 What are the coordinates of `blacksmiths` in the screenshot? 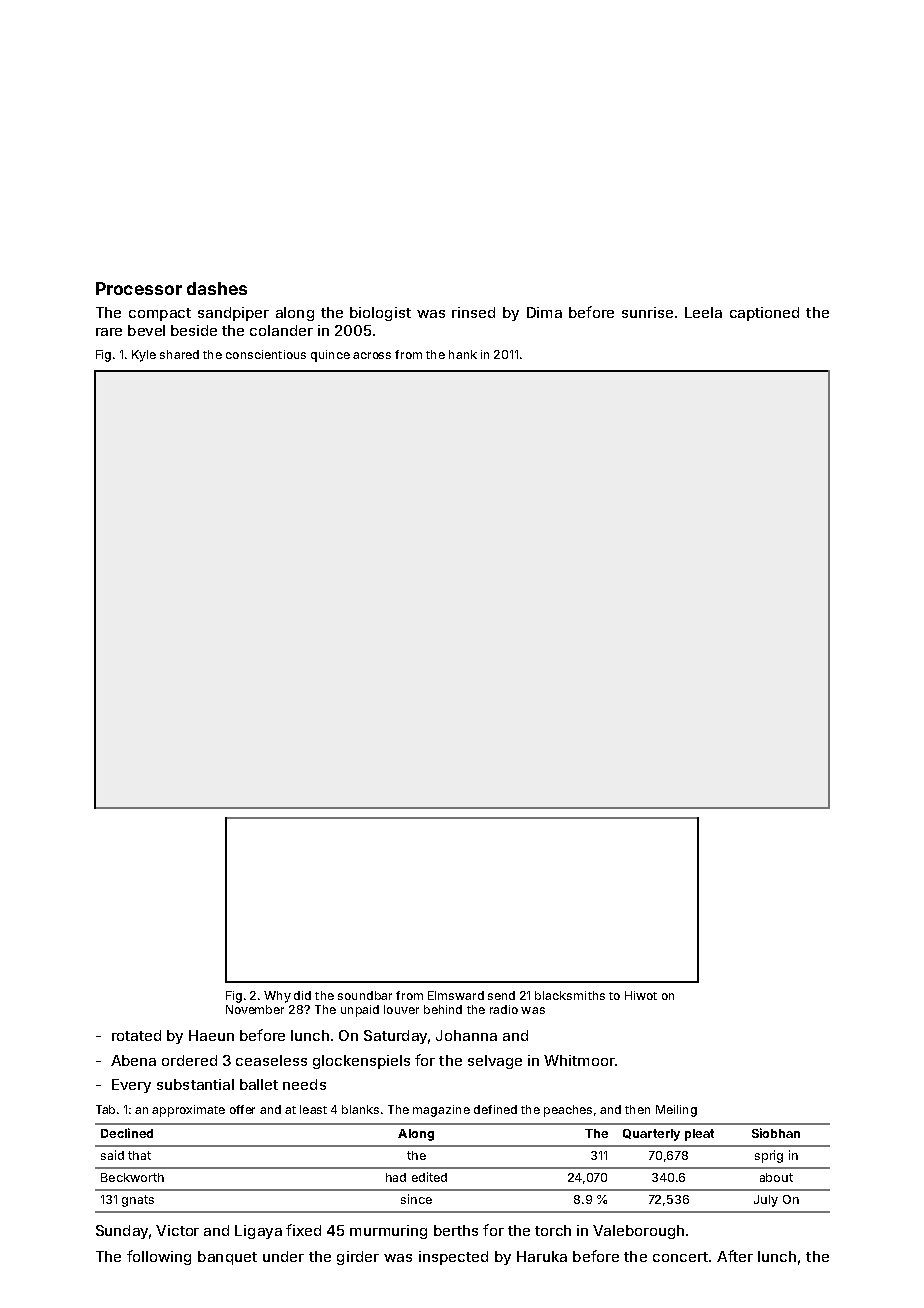 It's located at (570, 995).
